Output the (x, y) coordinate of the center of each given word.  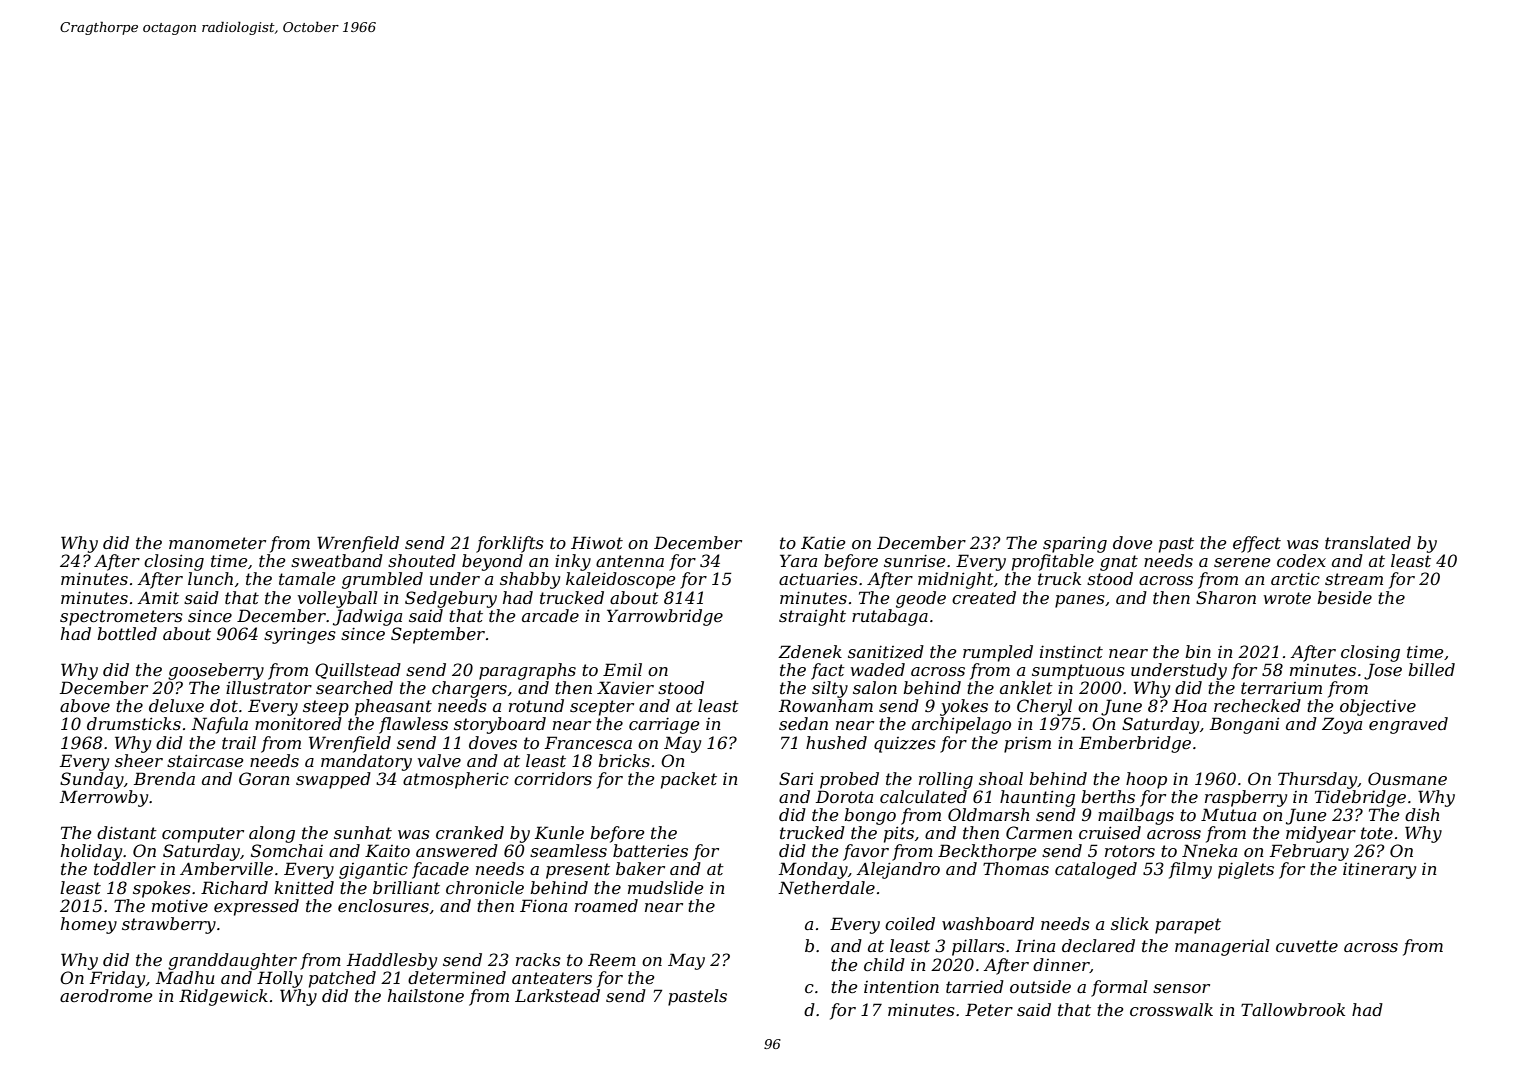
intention (901, 986)
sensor (1181, 988)
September (438, 635)
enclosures (383, 905)
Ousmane (1407, 778)
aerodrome (106, 995)
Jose (1383, 671)
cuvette (1307, 946)
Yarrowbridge (665, 617)
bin (1198, 651)
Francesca (588, 742)
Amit (158, 598)
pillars (978, 947)
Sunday (92, 780)
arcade (550, 615)
